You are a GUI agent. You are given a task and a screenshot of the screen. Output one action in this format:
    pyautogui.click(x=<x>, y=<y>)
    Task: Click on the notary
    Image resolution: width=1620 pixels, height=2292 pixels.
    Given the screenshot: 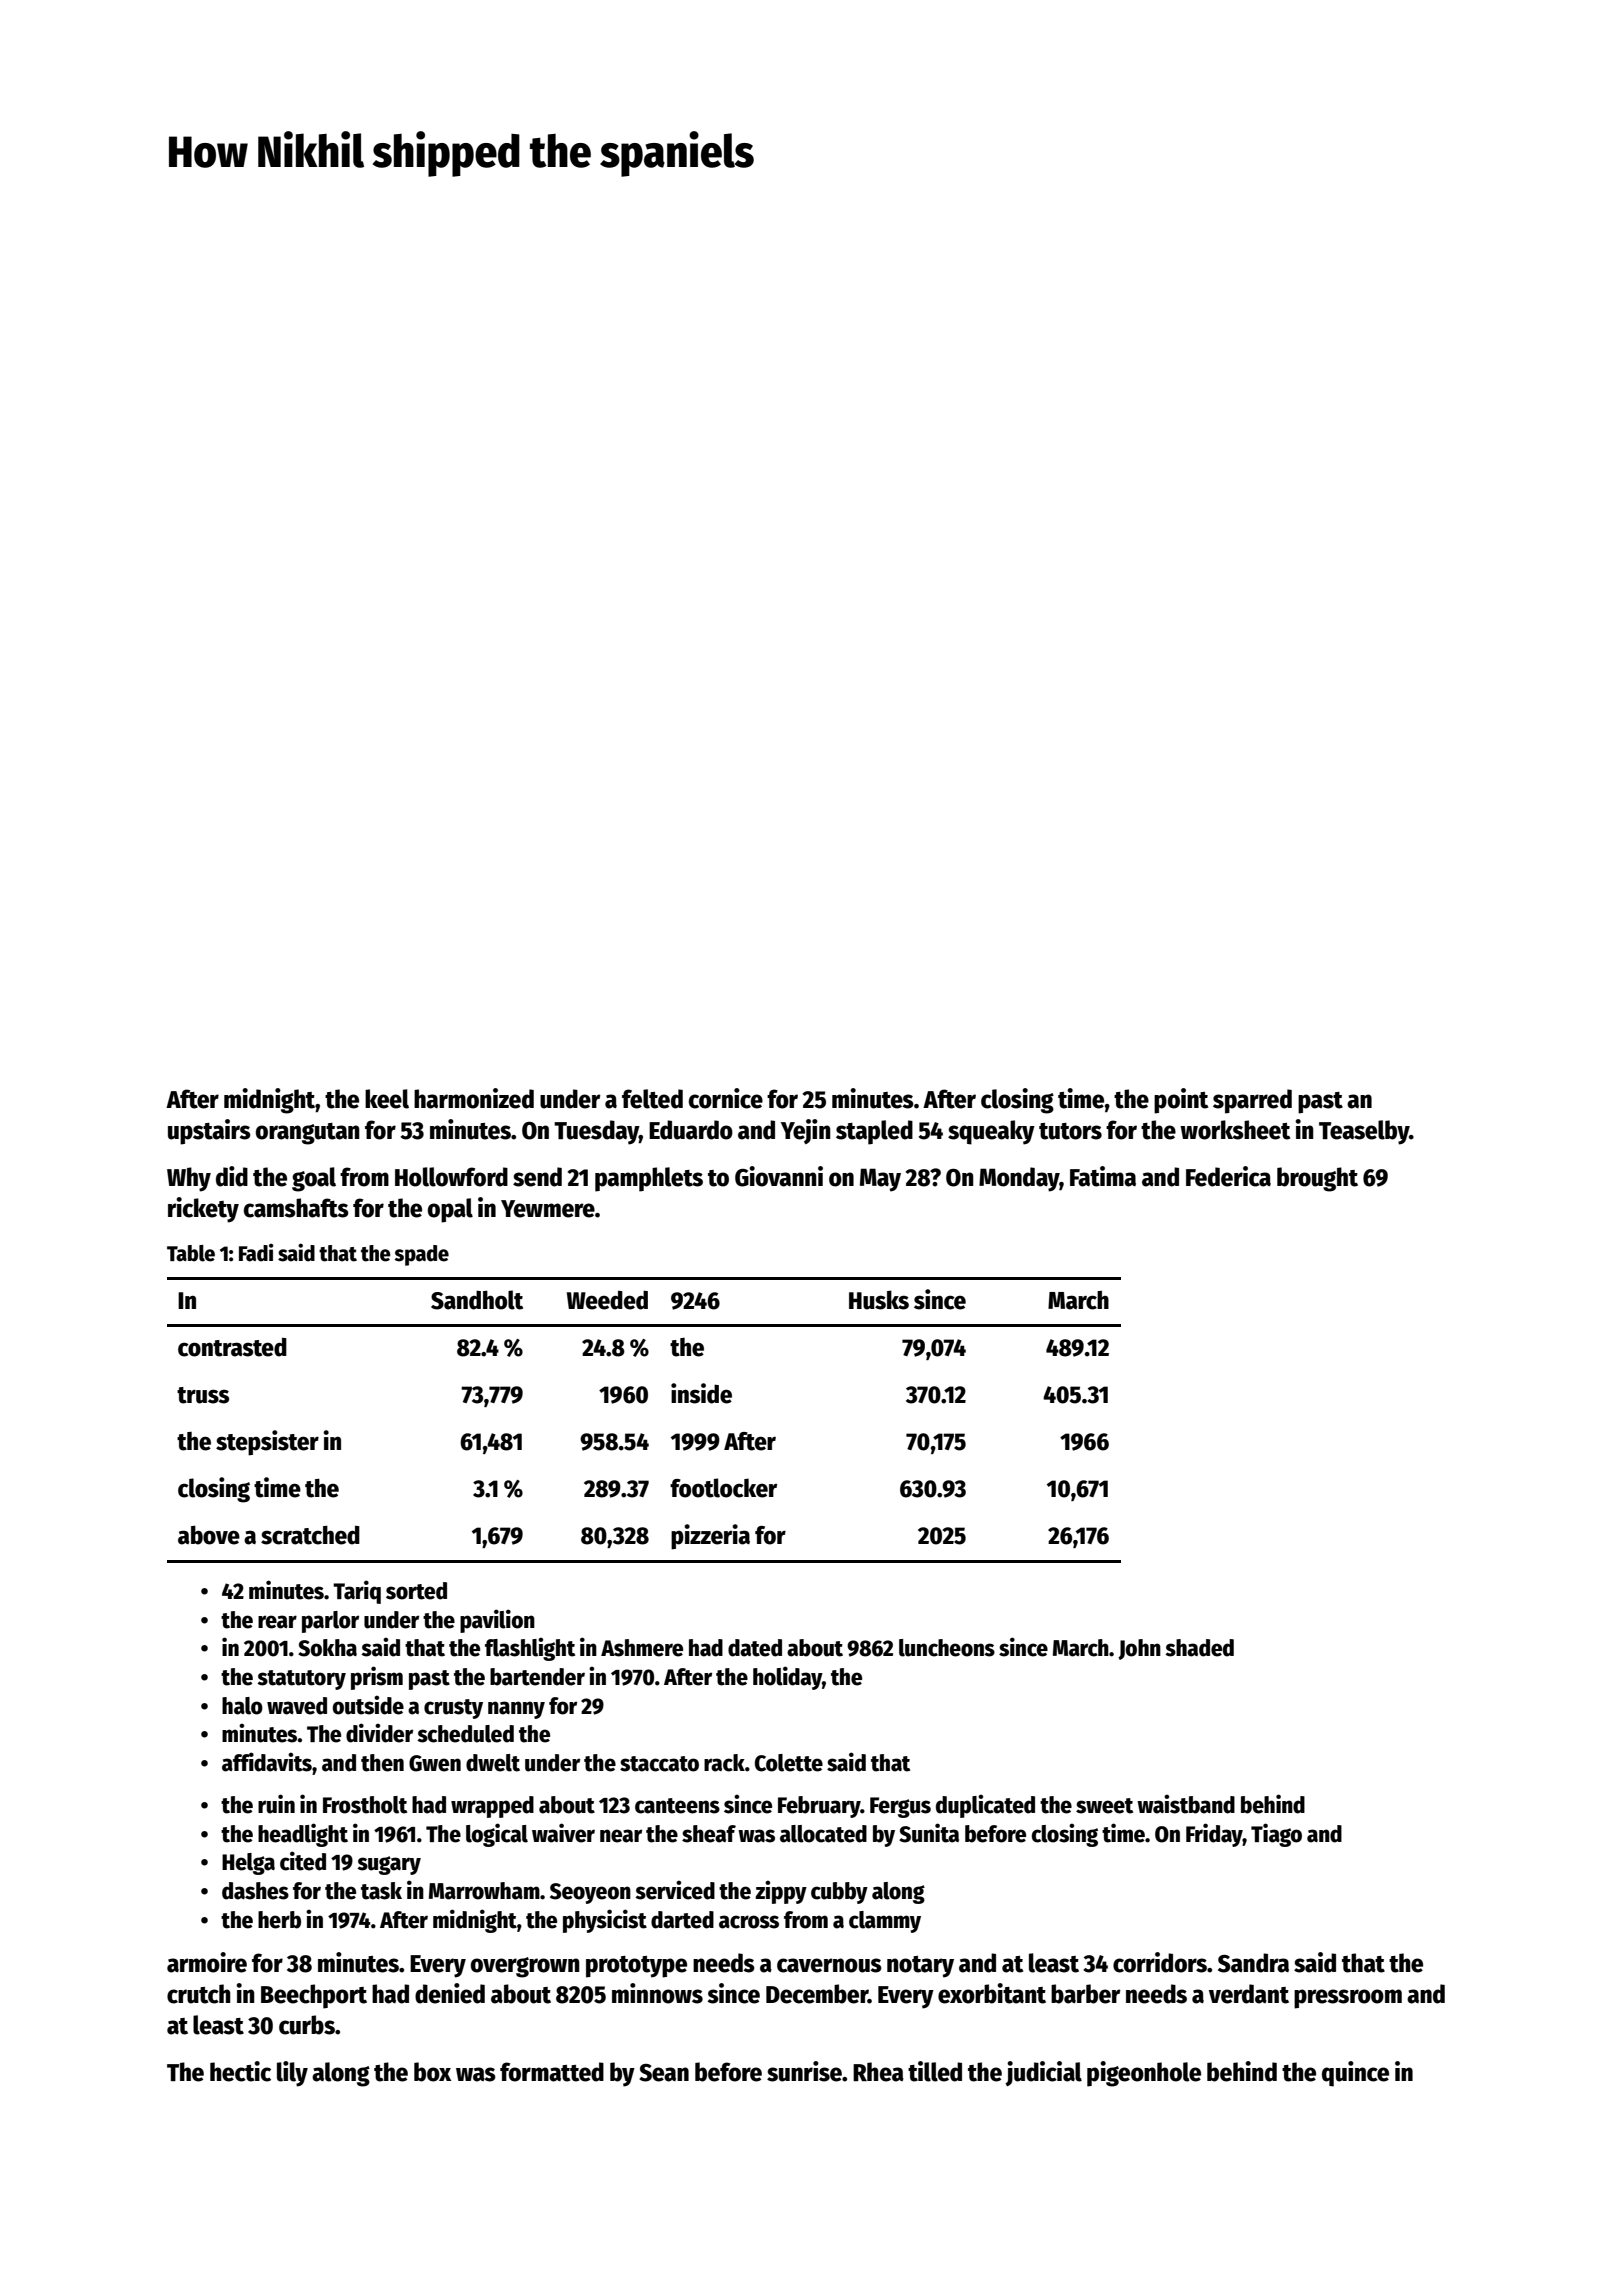 What is the action you would take?
    pyautogui.click(x=920, y=1967)
